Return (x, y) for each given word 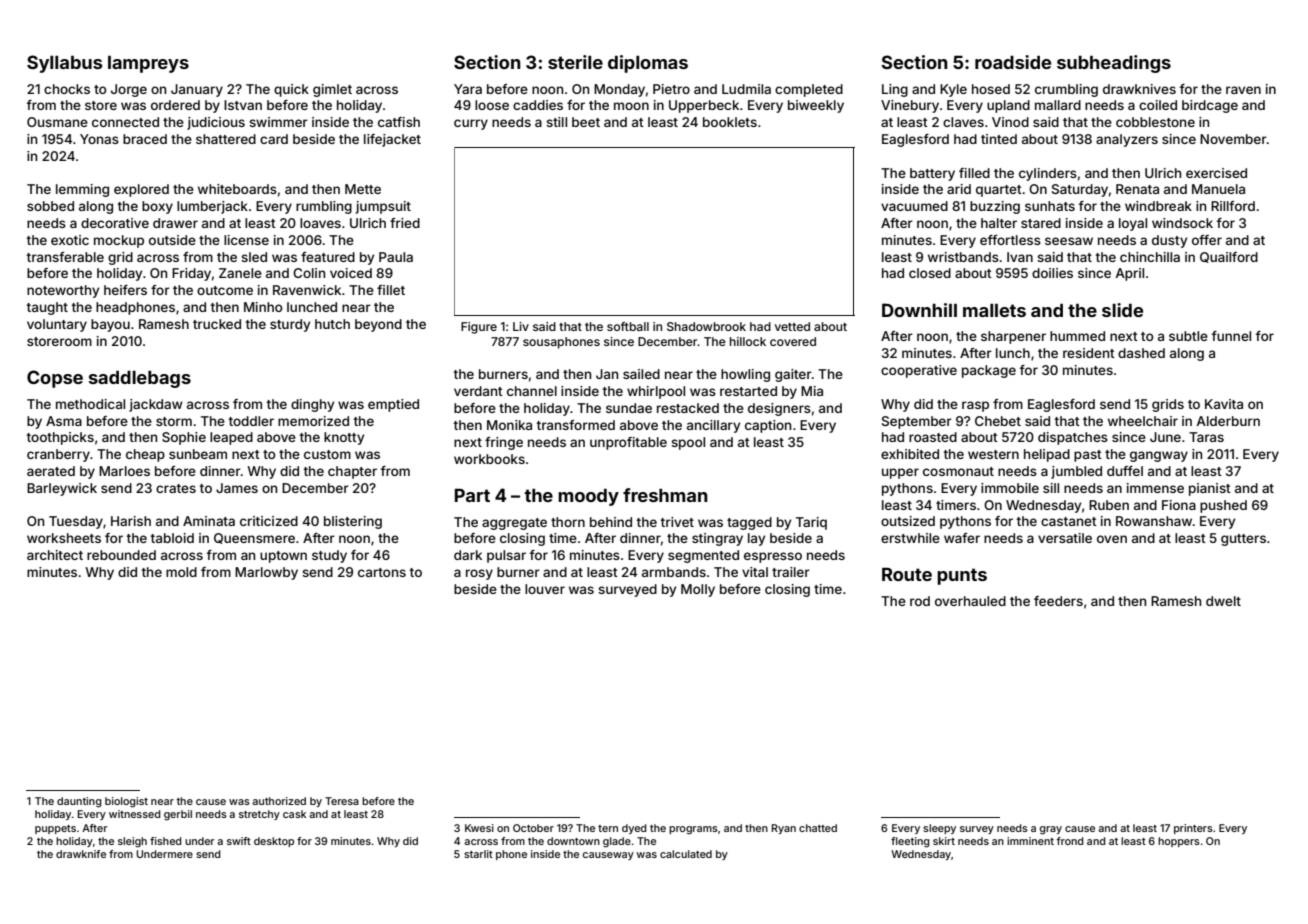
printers (1193, 829)
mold (181, 572)
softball (628, 326)
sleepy (939, 829)
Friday (191, 274)
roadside (1013, 62)
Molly (698, 590)
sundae (629, 408)
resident (1089, 353)
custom (327, 454)
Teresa (342, 801)
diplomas (648, 64)
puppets (55, 829)
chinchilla (1150, 257)
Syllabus (64, 64)
